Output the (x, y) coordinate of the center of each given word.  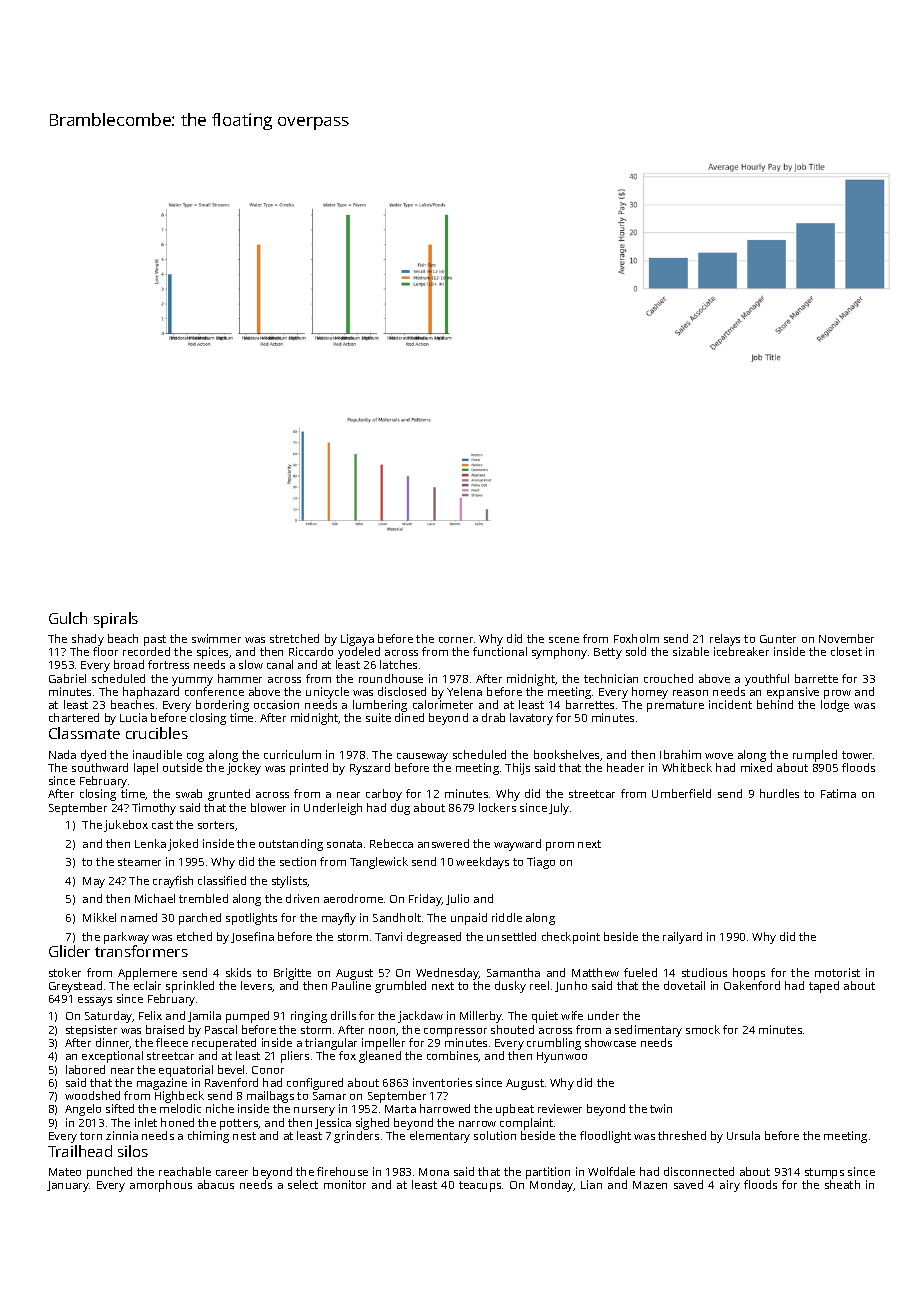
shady (88, 640)
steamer (139, 862)
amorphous (161, 1186)
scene (564, 640)
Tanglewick (379, 863)
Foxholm (636, 638)
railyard (682, 938)
